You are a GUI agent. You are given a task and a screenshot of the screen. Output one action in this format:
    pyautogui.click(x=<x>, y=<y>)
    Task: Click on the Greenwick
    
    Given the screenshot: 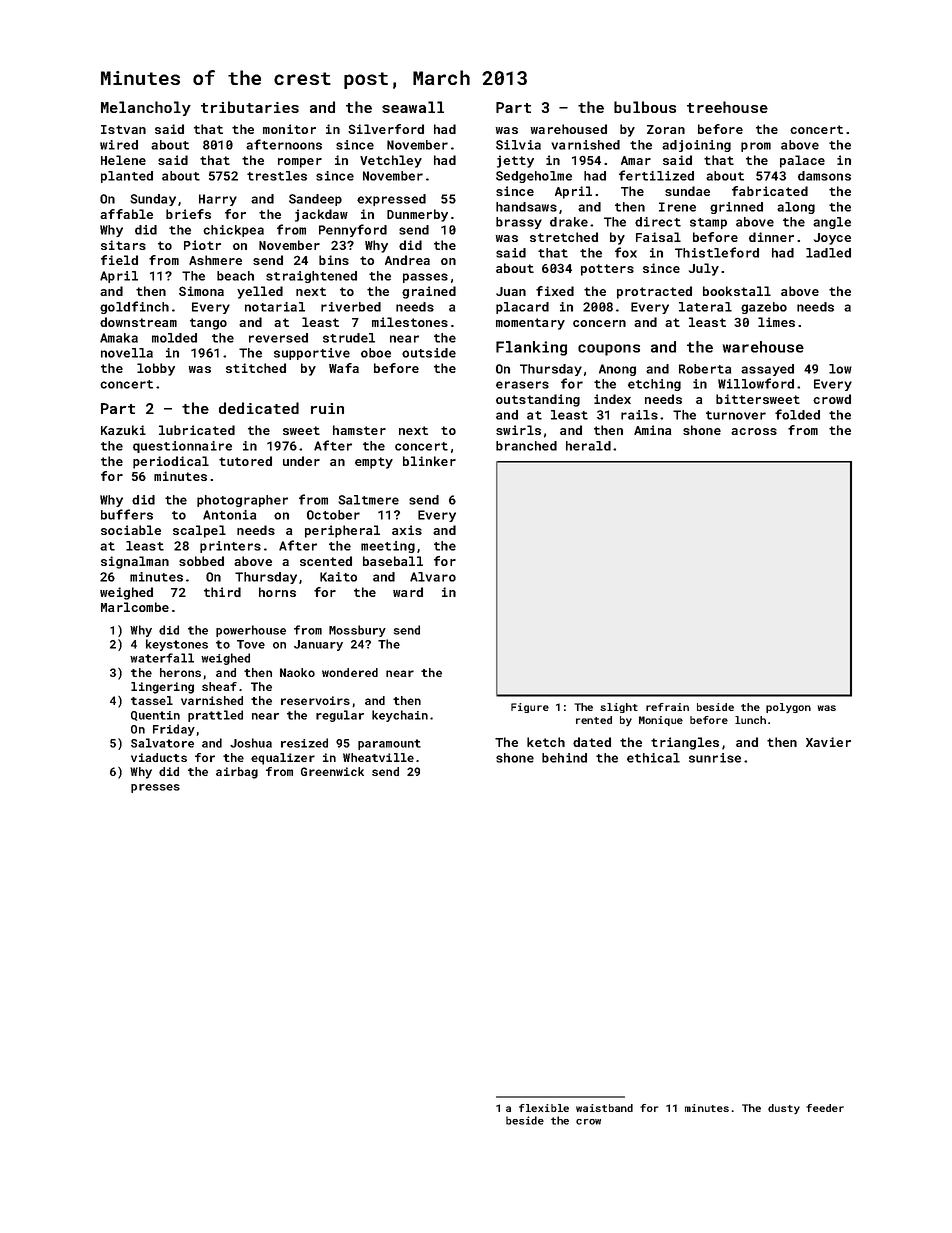 What is the action you would take?
    pyautogui.click(x=332, y=771)
